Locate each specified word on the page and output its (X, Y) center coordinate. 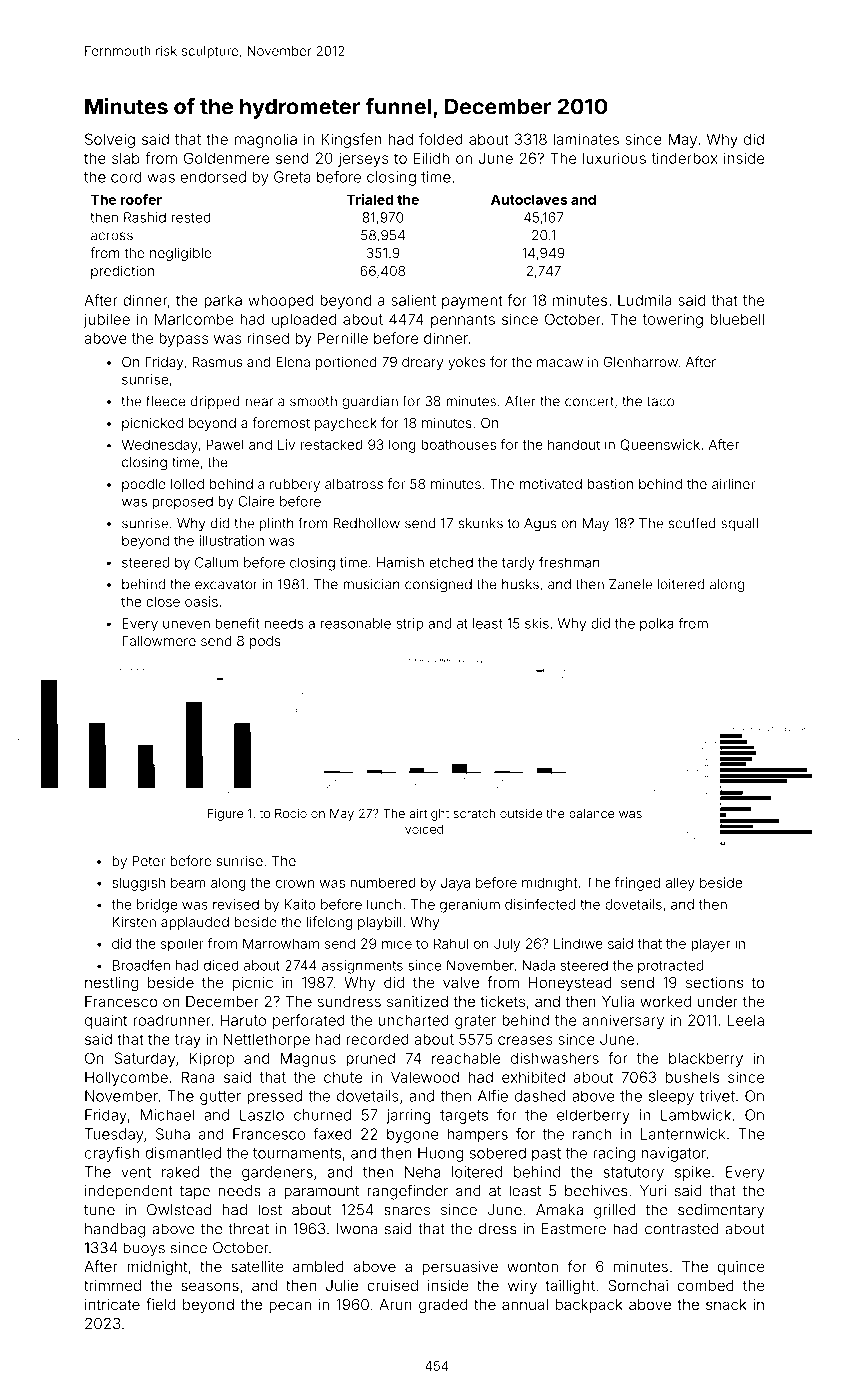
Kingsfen (351, 140)
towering (673, 320)
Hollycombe (126, 1078)
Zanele (630, 584)
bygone (413, 1135)
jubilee (107, 320)
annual (525, 1304)
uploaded (304, 320)
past (546, 1155)
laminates (586, 139)
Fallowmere (159, 641)
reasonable (355, 623)
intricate (112, 1304)
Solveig (110, 140)
